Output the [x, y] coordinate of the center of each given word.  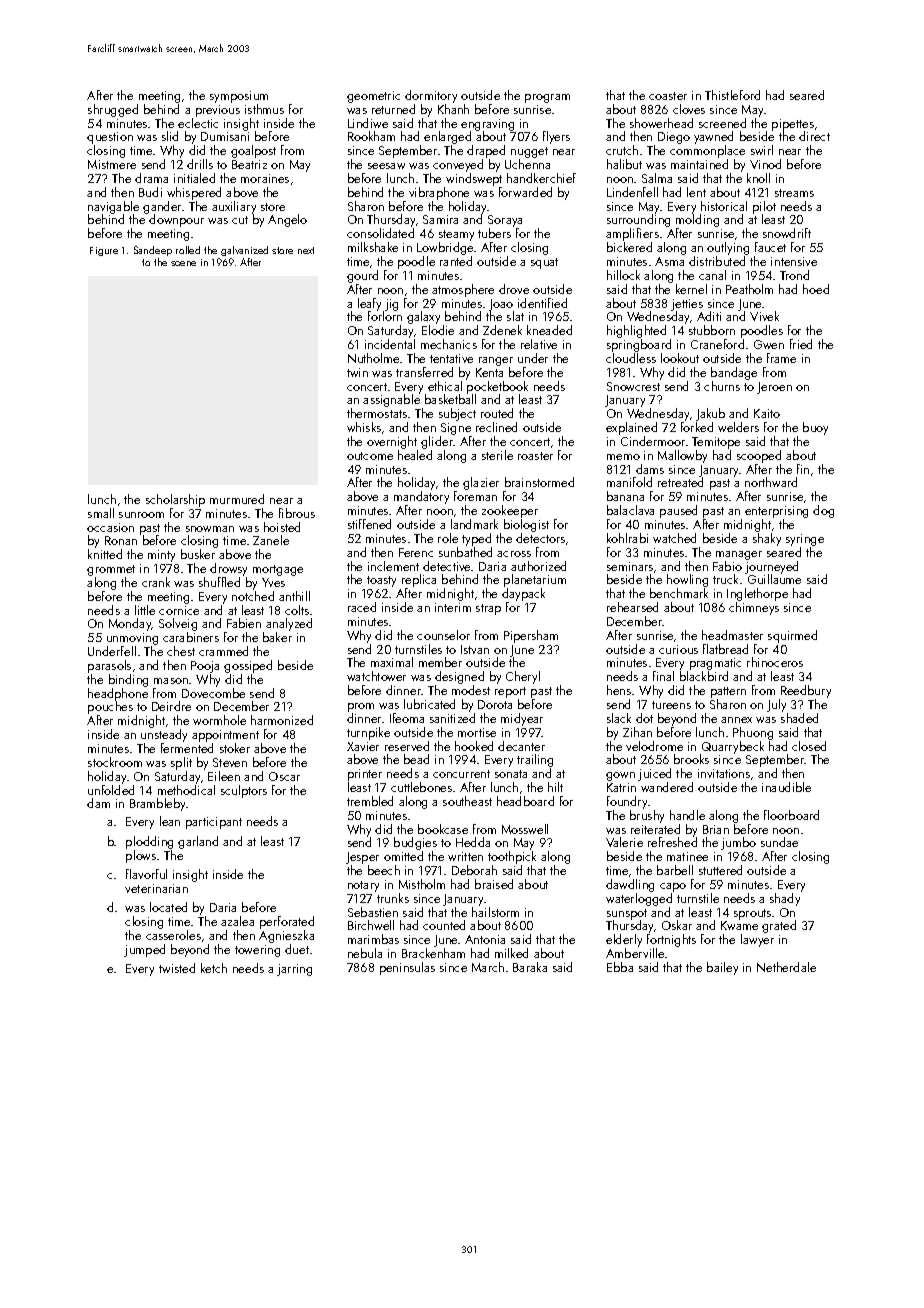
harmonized [282, 720]
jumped [144, 950]
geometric [373, 97]
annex [736, 720]
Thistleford [732, 95]
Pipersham [531, 636]
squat [544, 263]
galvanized [244, 251]
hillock [623, 275]
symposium [239, 97]
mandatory [421, 497]
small [101, 513]
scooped [759, 456]
